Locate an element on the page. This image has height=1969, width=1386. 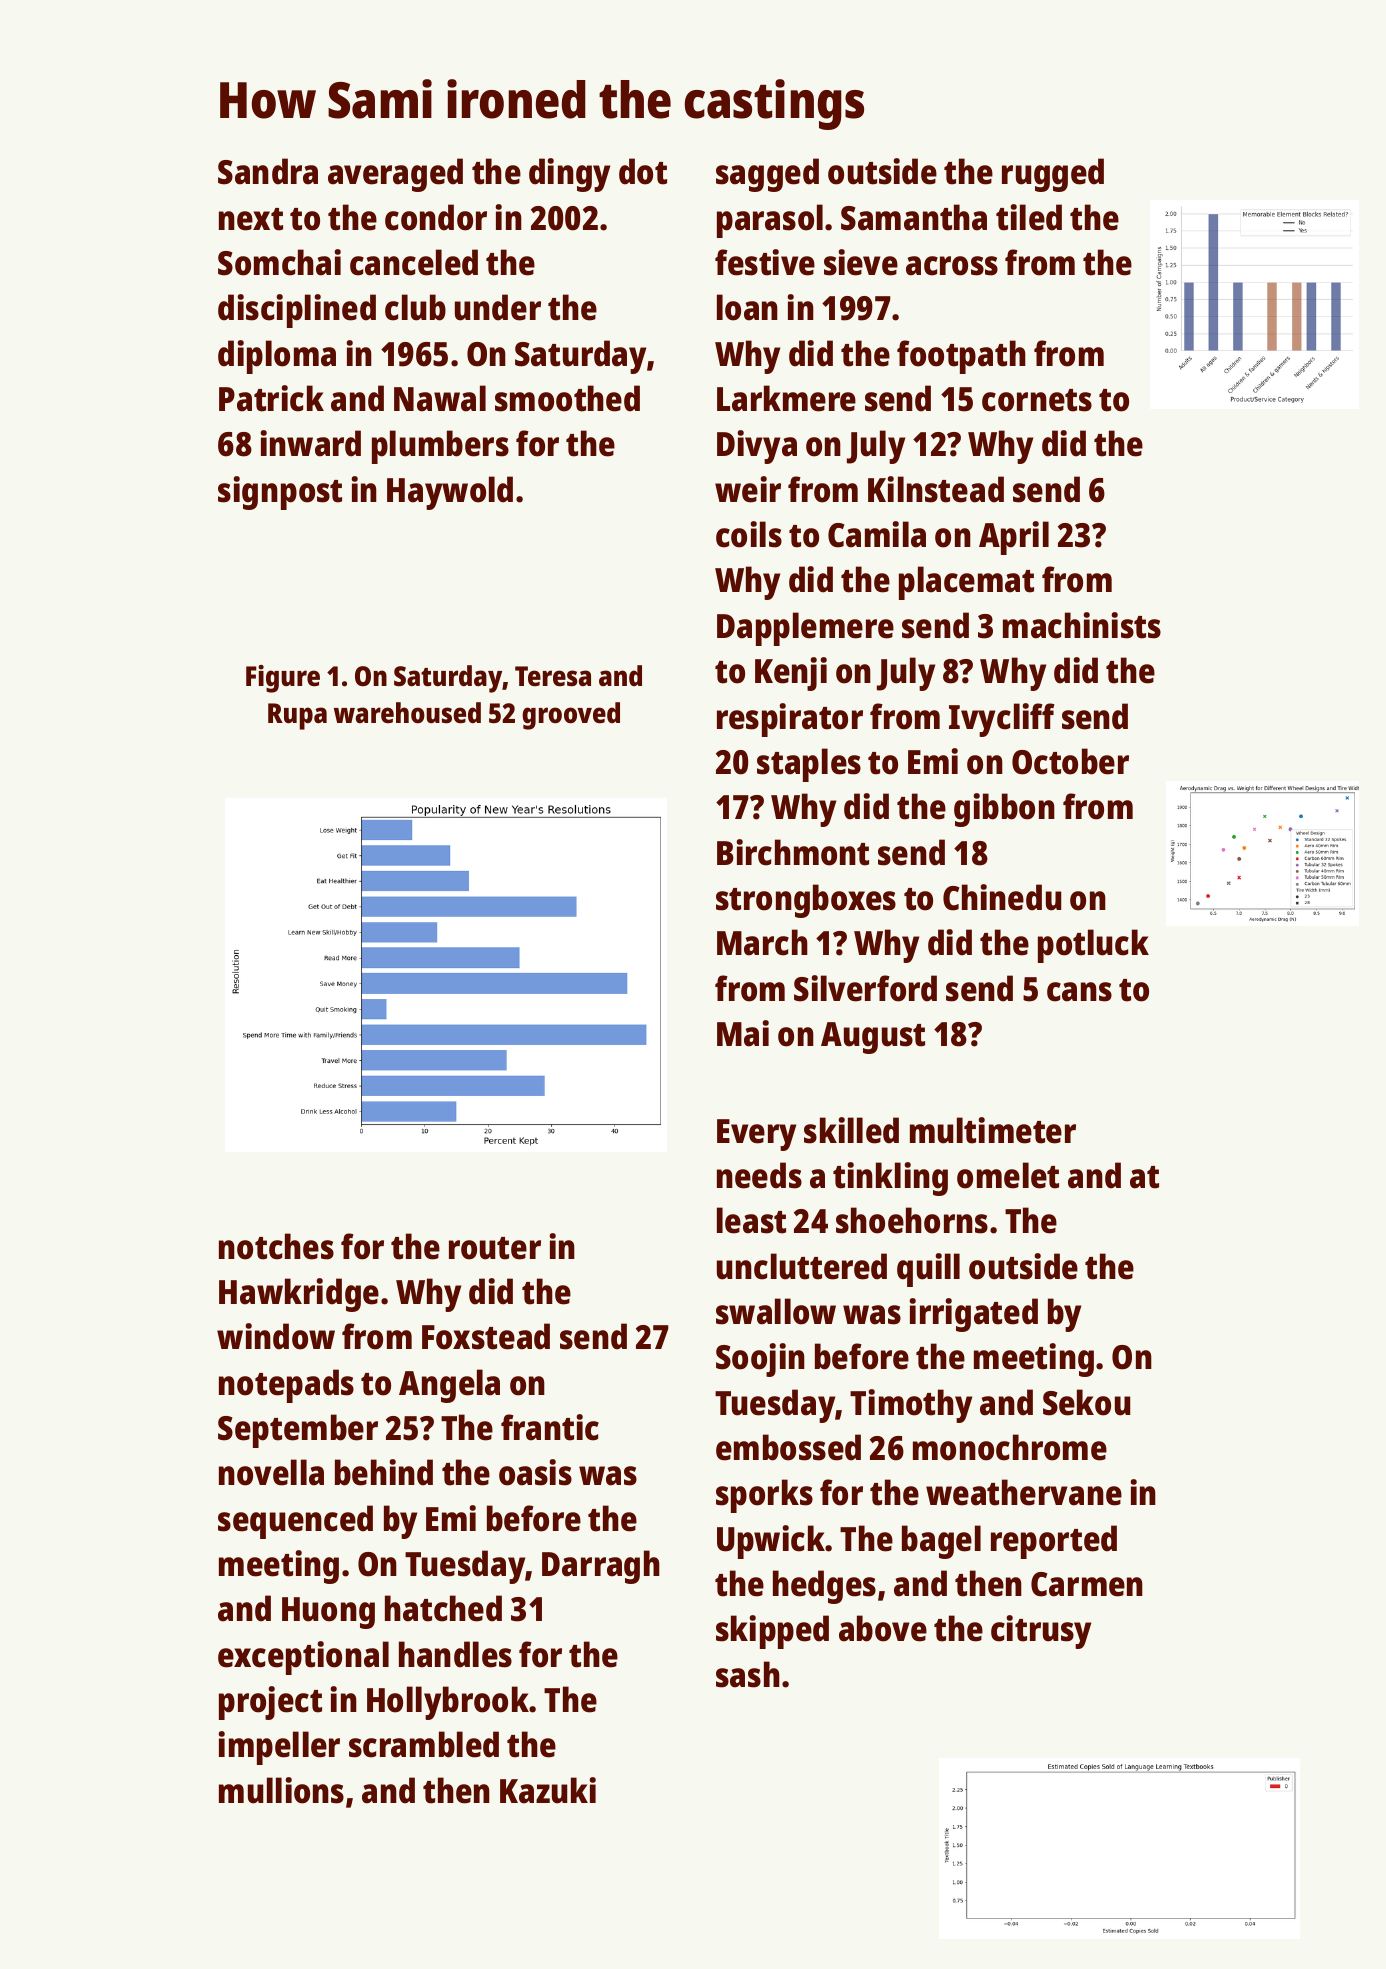
Foxstead is located at coordinates (486, 1336).
